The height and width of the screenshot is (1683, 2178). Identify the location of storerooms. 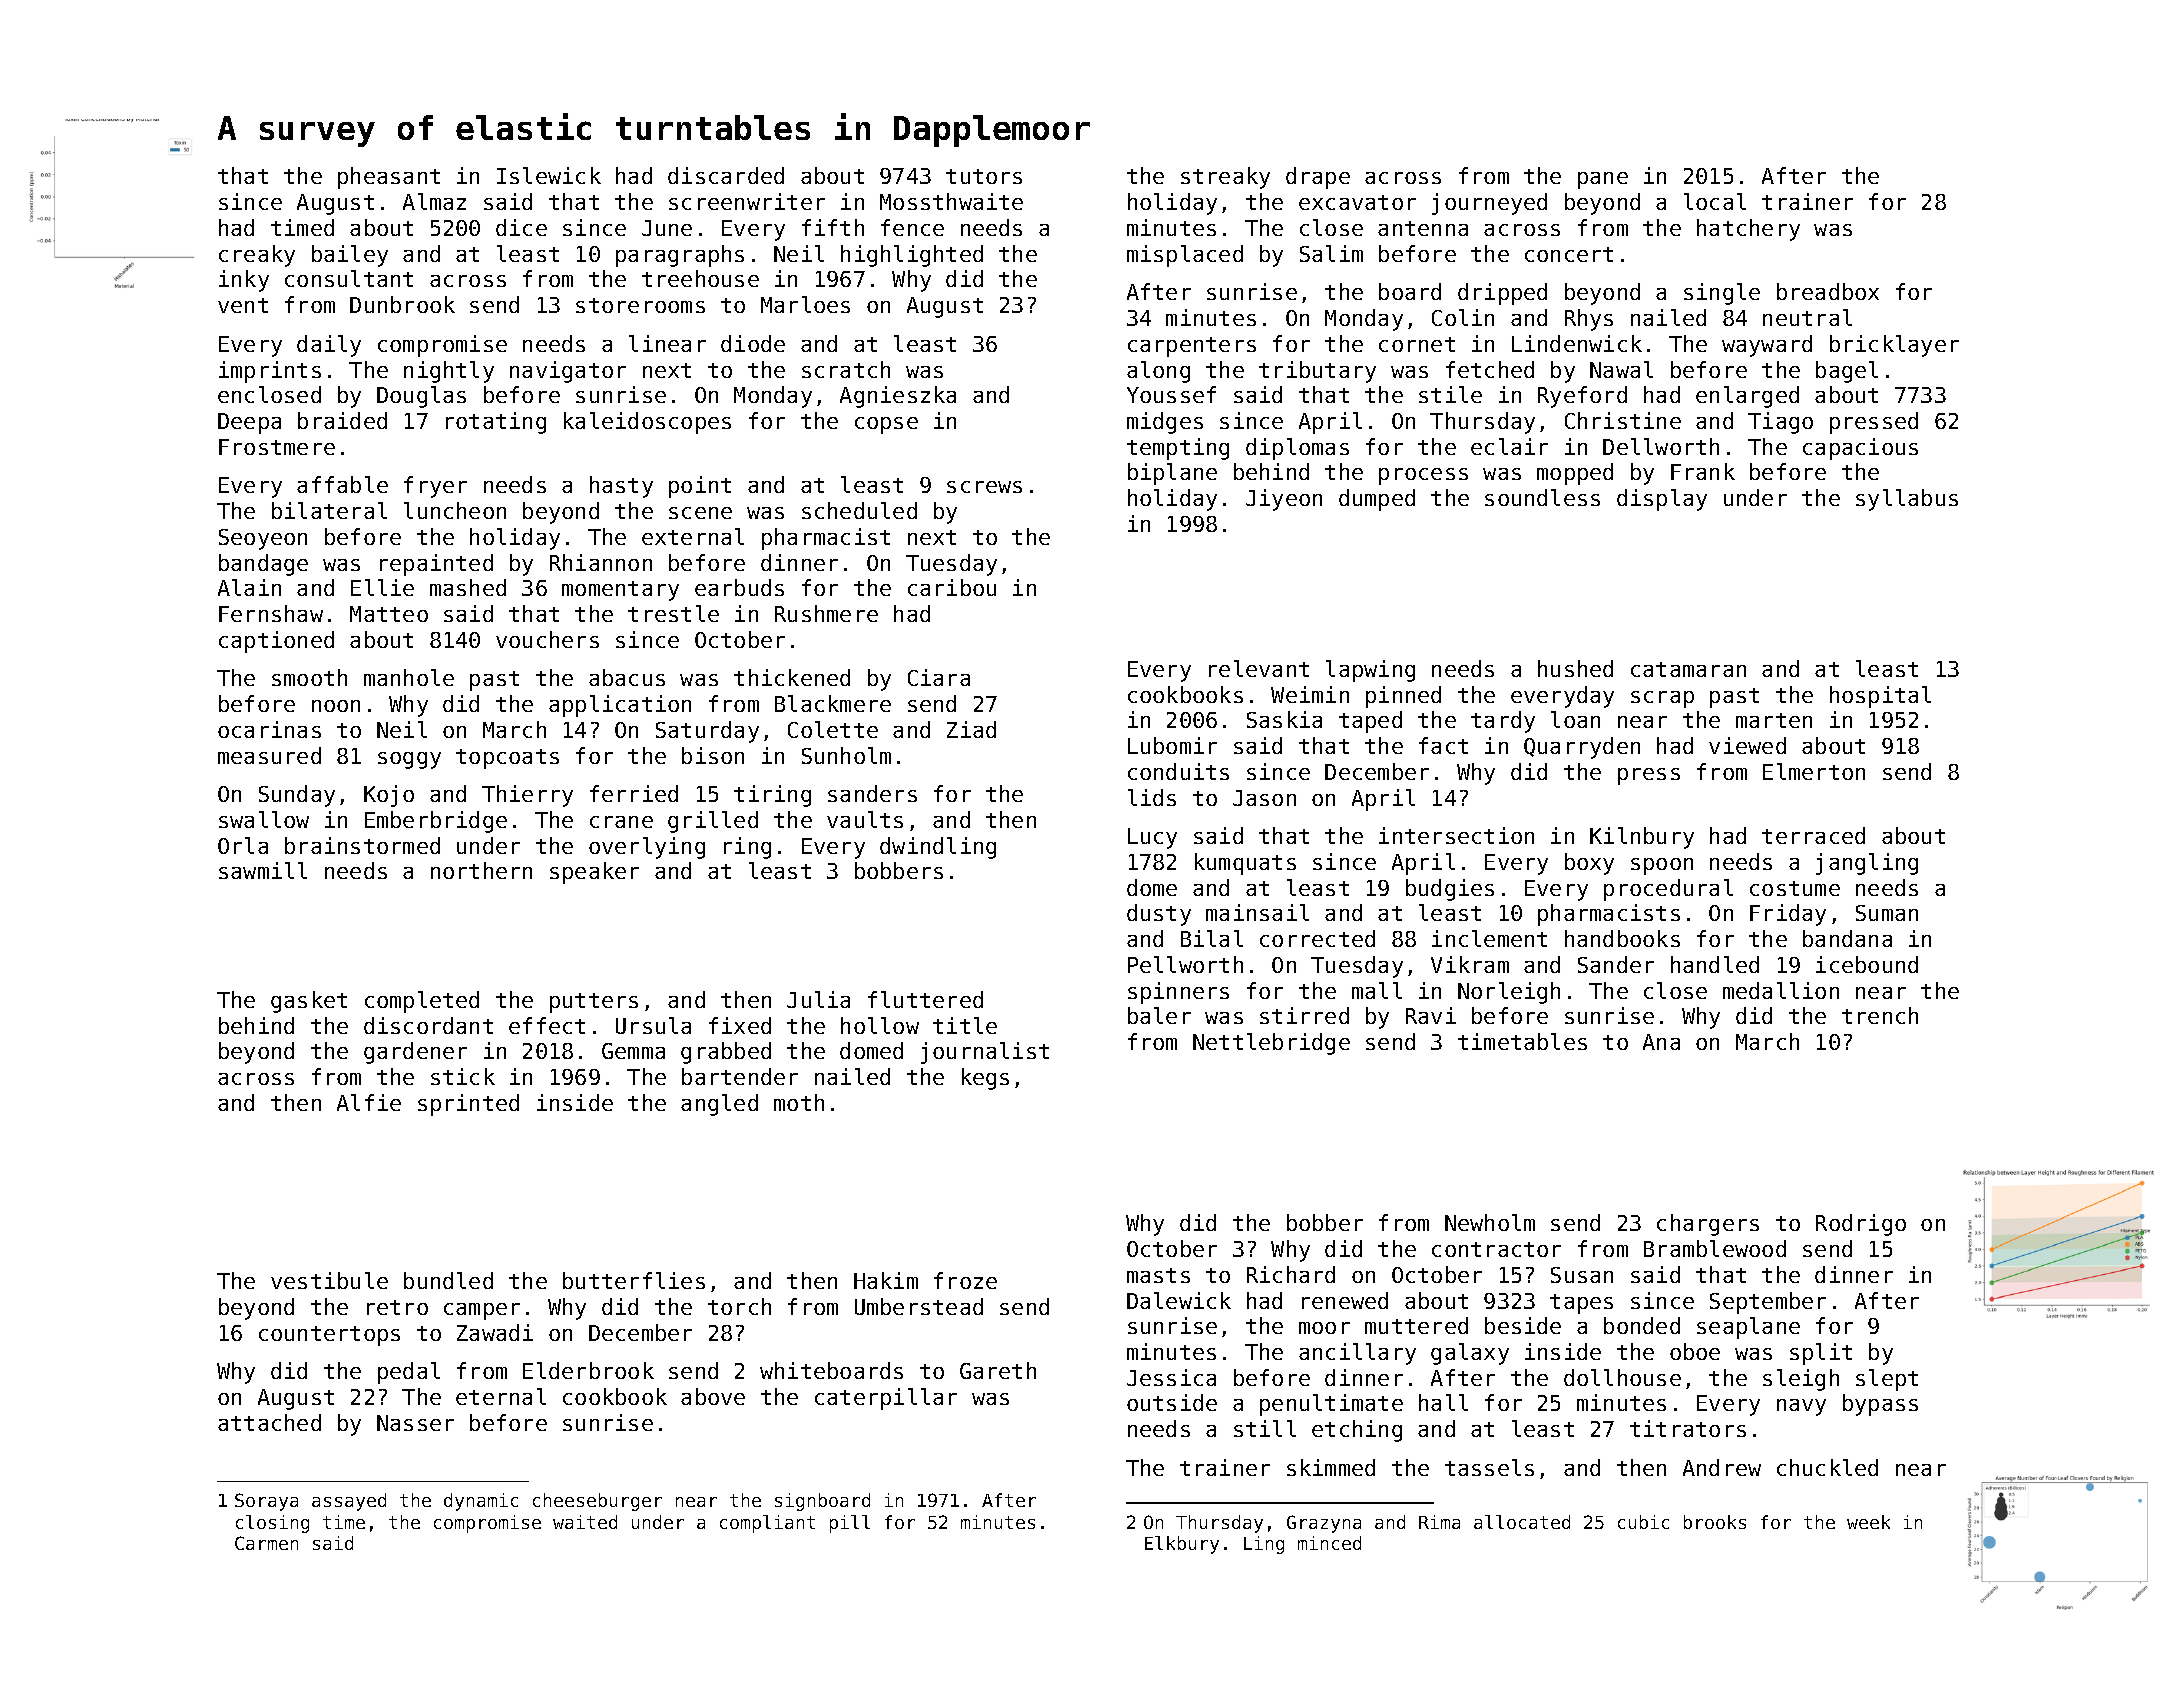
(640, 305).
